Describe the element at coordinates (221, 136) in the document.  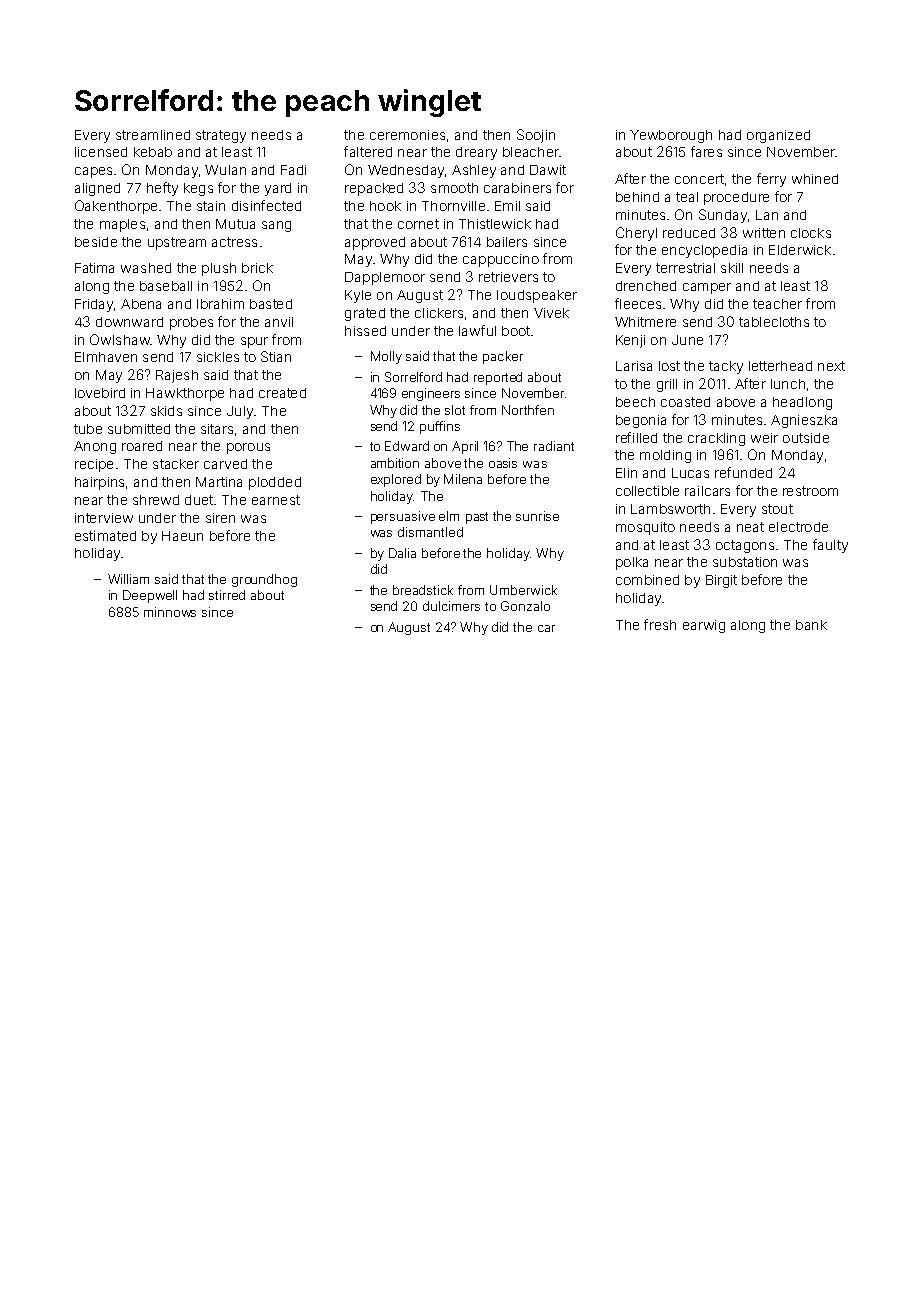
I see `strategy` at that location.
